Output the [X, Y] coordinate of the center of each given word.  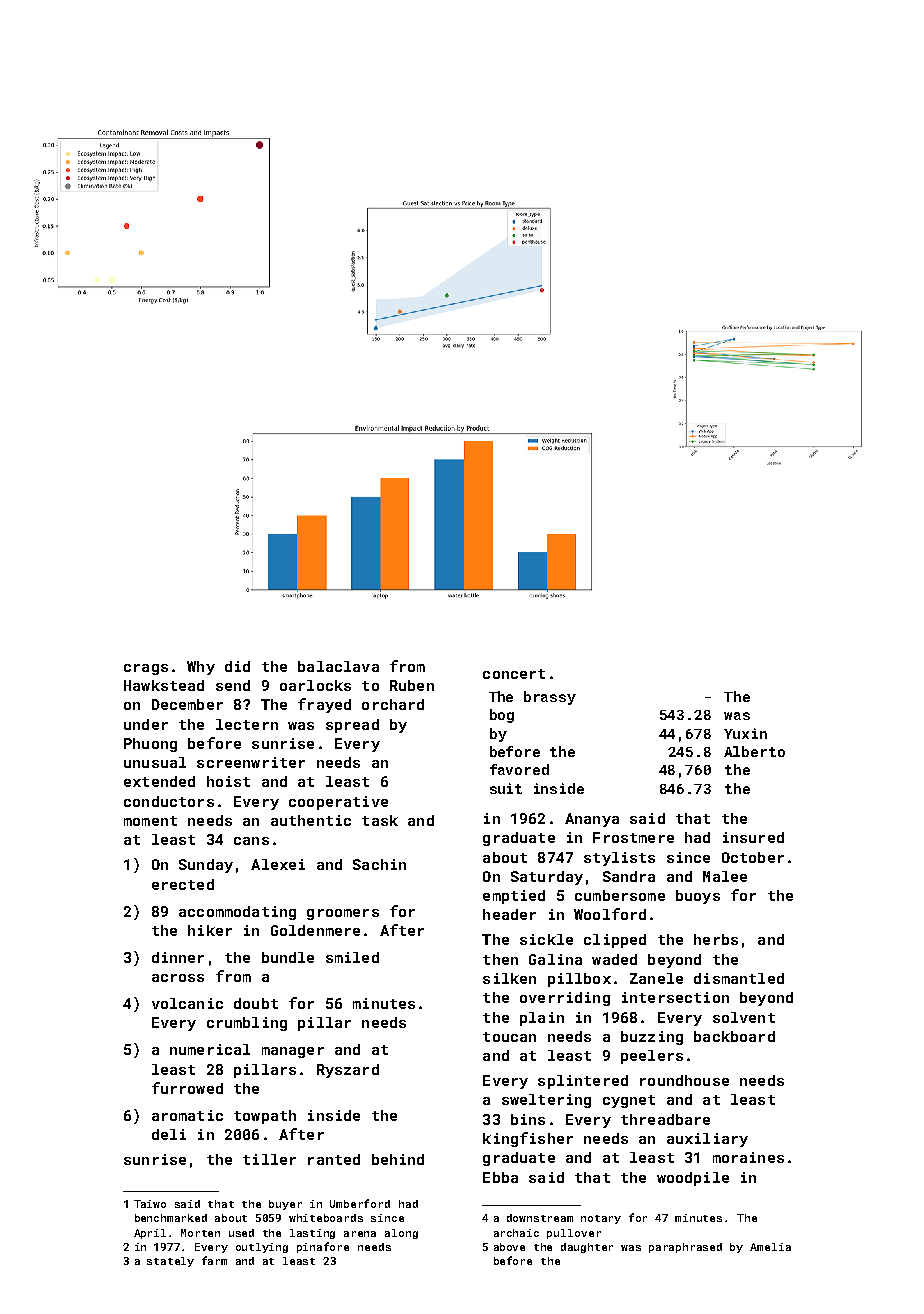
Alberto [754, 751]
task [380, 820]
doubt [256, 1003]
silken [509, 978]
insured [753, 837]
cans [251, 841]
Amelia [770, 1247]
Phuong [150, 745]
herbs [716, 939]
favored [519, 769]
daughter [587, 1248]
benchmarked [171, 1218]
